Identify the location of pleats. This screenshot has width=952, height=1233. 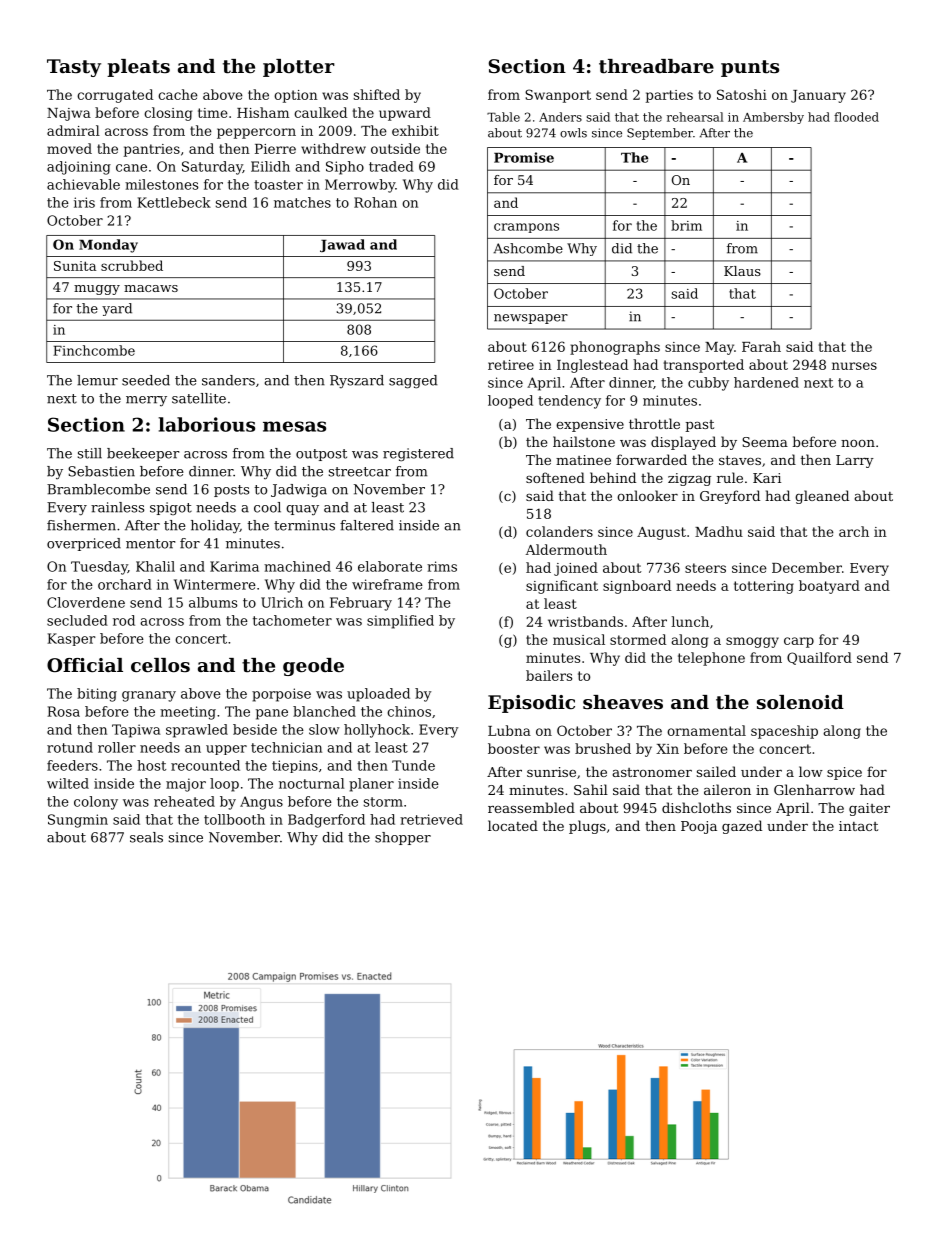
(138, 68).
